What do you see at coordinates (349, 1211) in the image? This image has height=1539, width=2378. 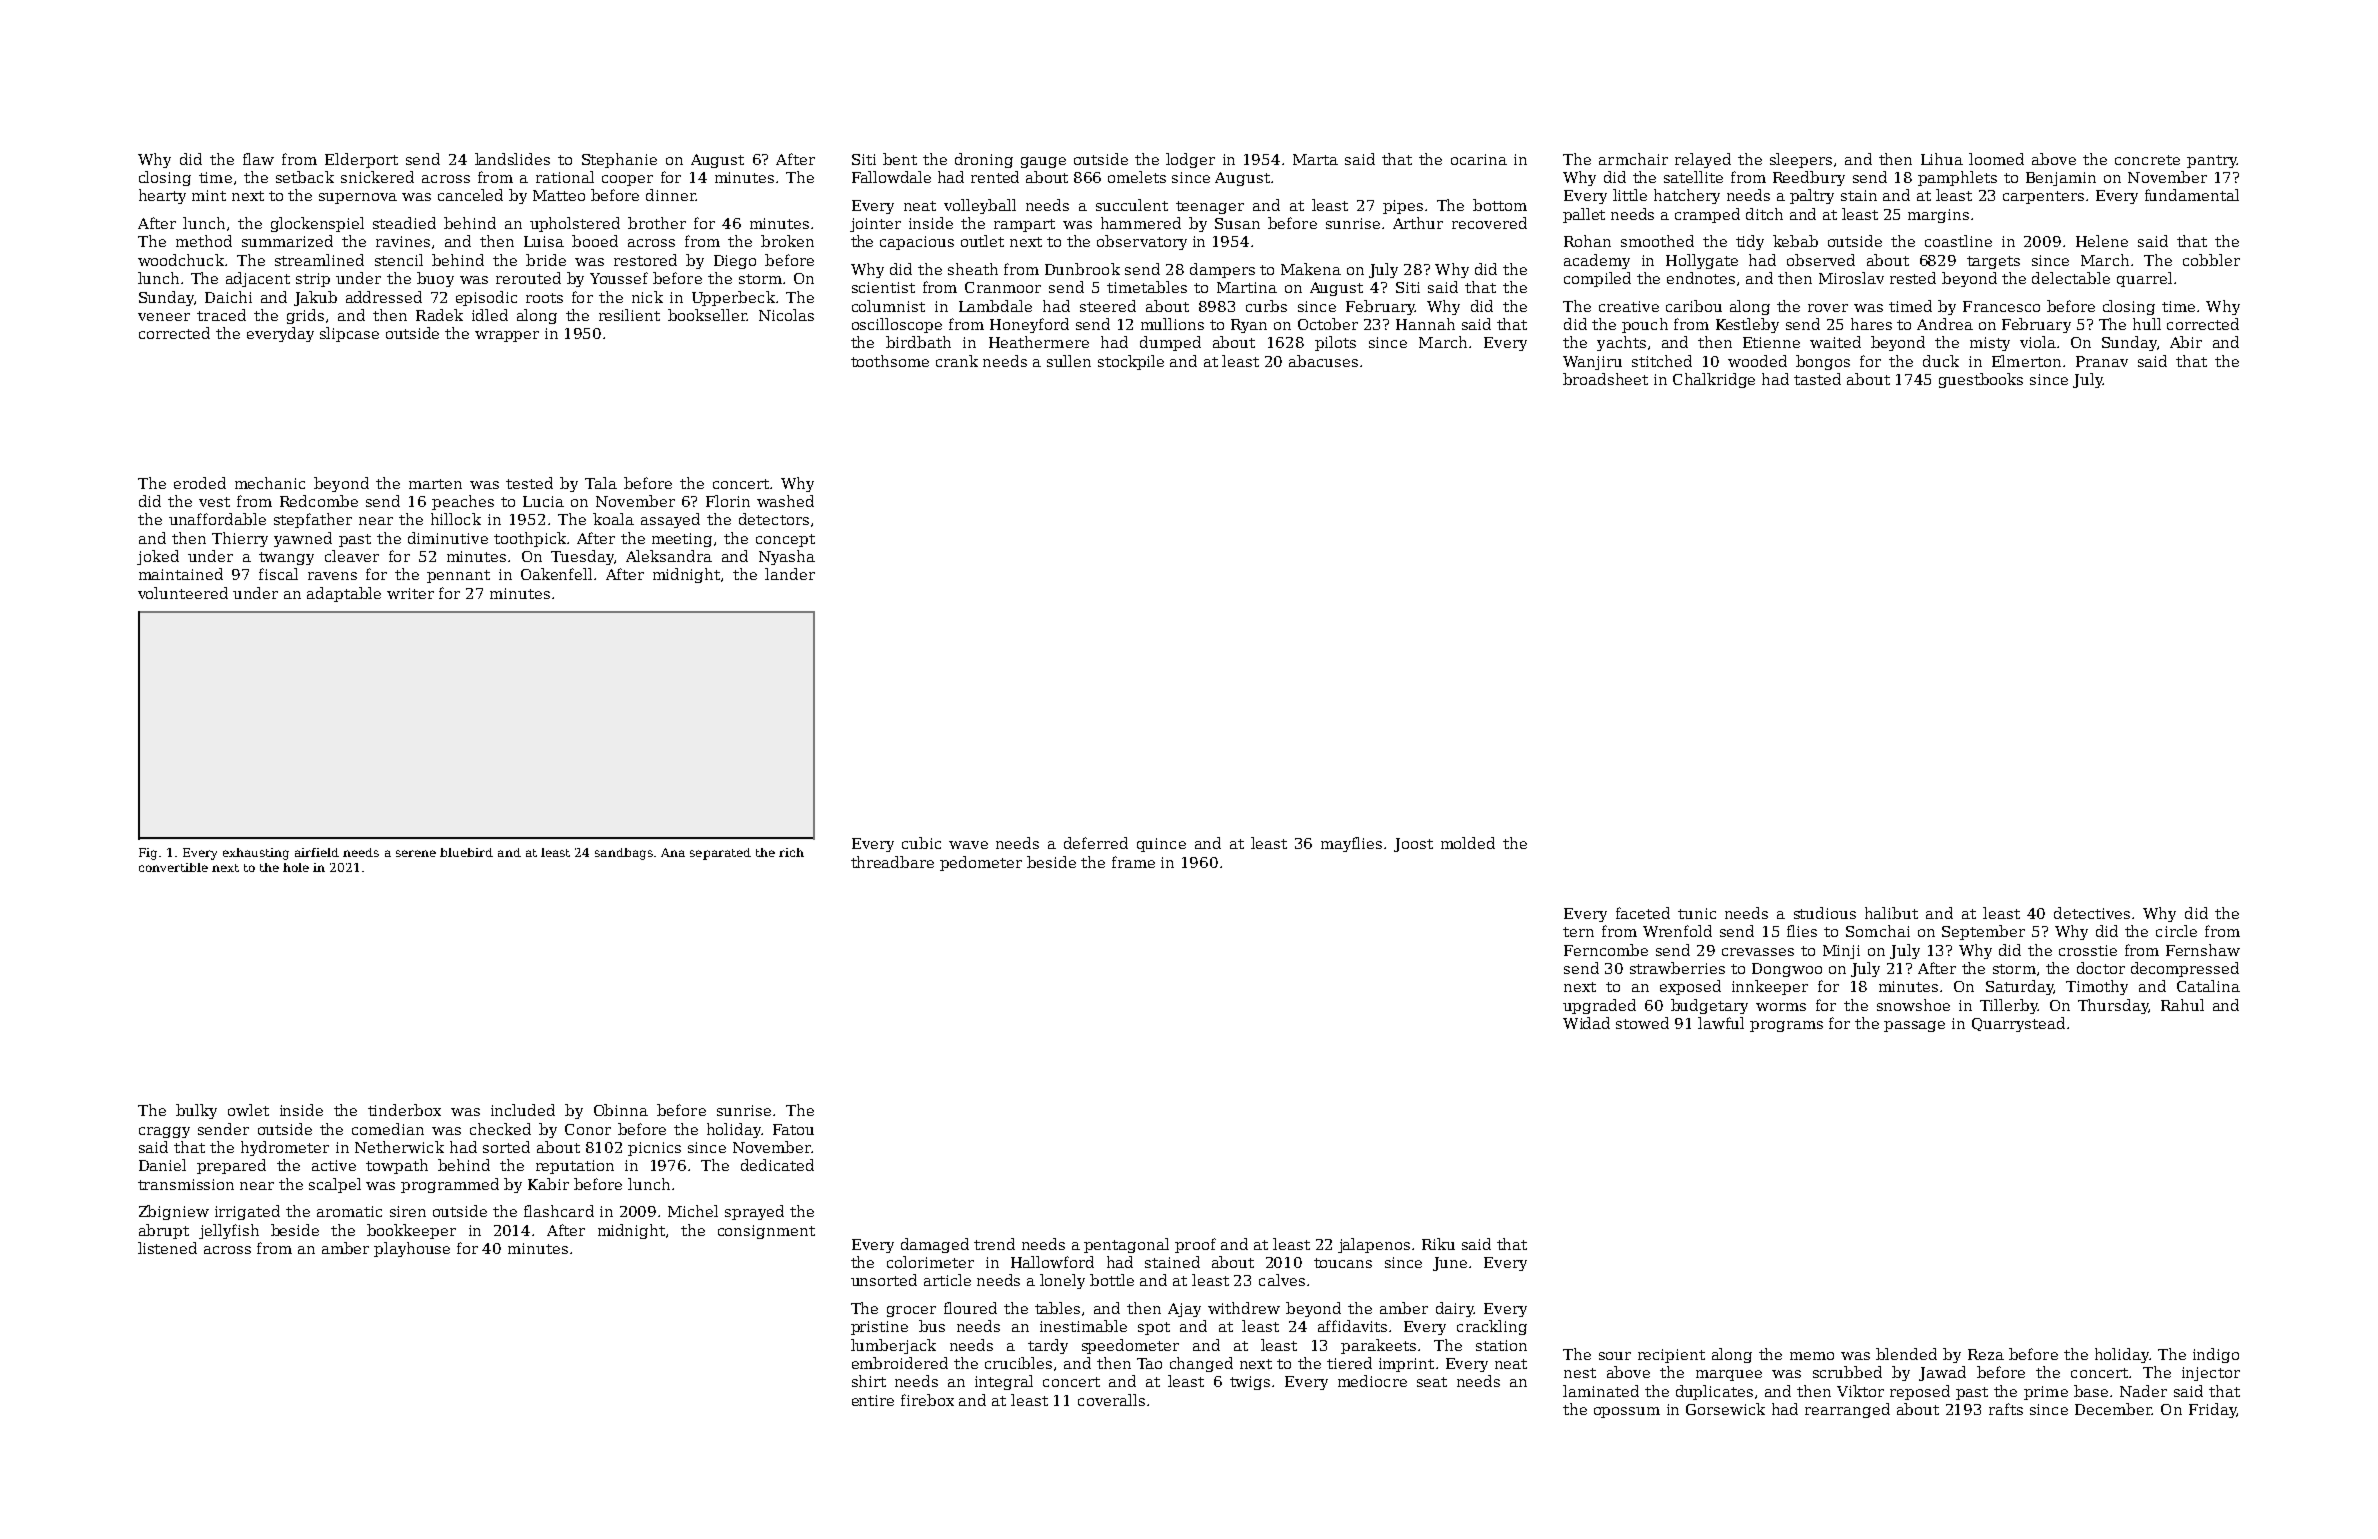 I see `aromatic` at bounding box center [349, 1211].
